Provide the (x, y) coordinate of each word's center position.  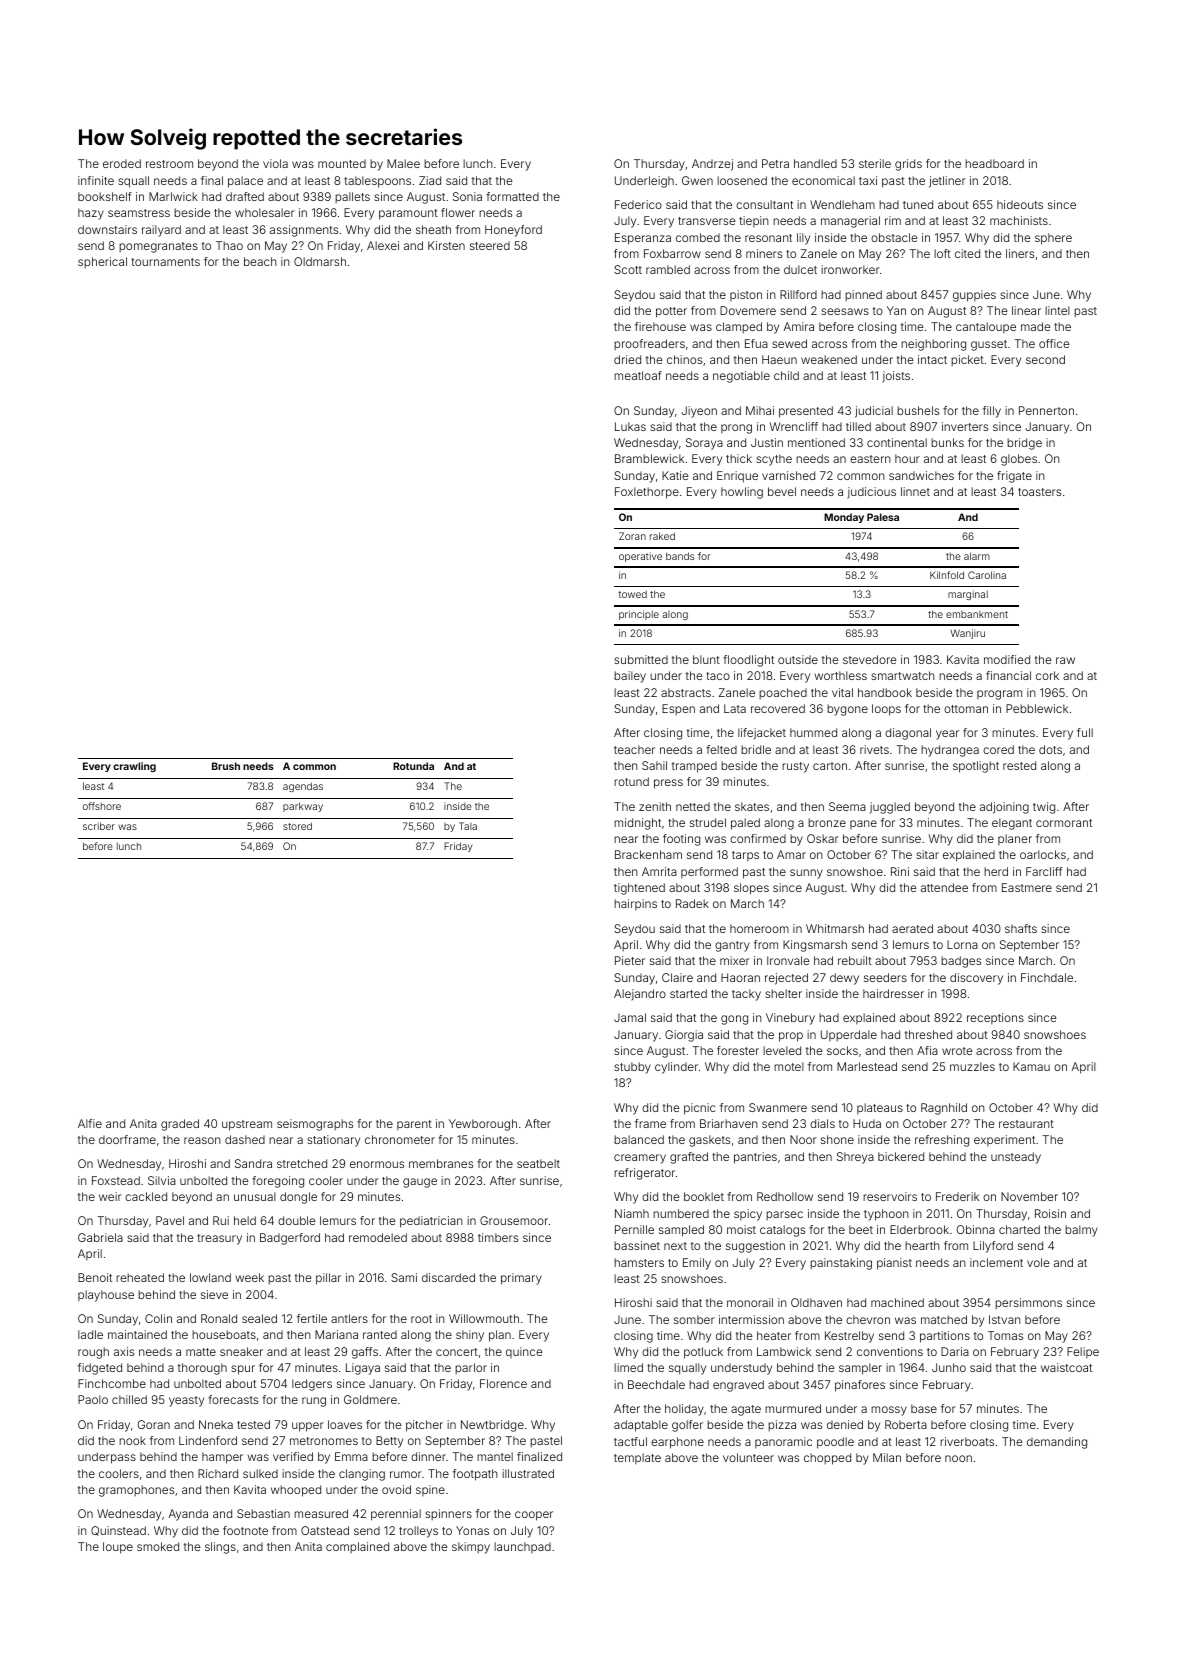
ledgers (312, 1385)
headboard (994, 163)
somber (694, 1319)
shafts (1021, 928)
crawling (134, 767)
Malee (403, 163)
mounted (342, 163)
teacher (634, 749)
